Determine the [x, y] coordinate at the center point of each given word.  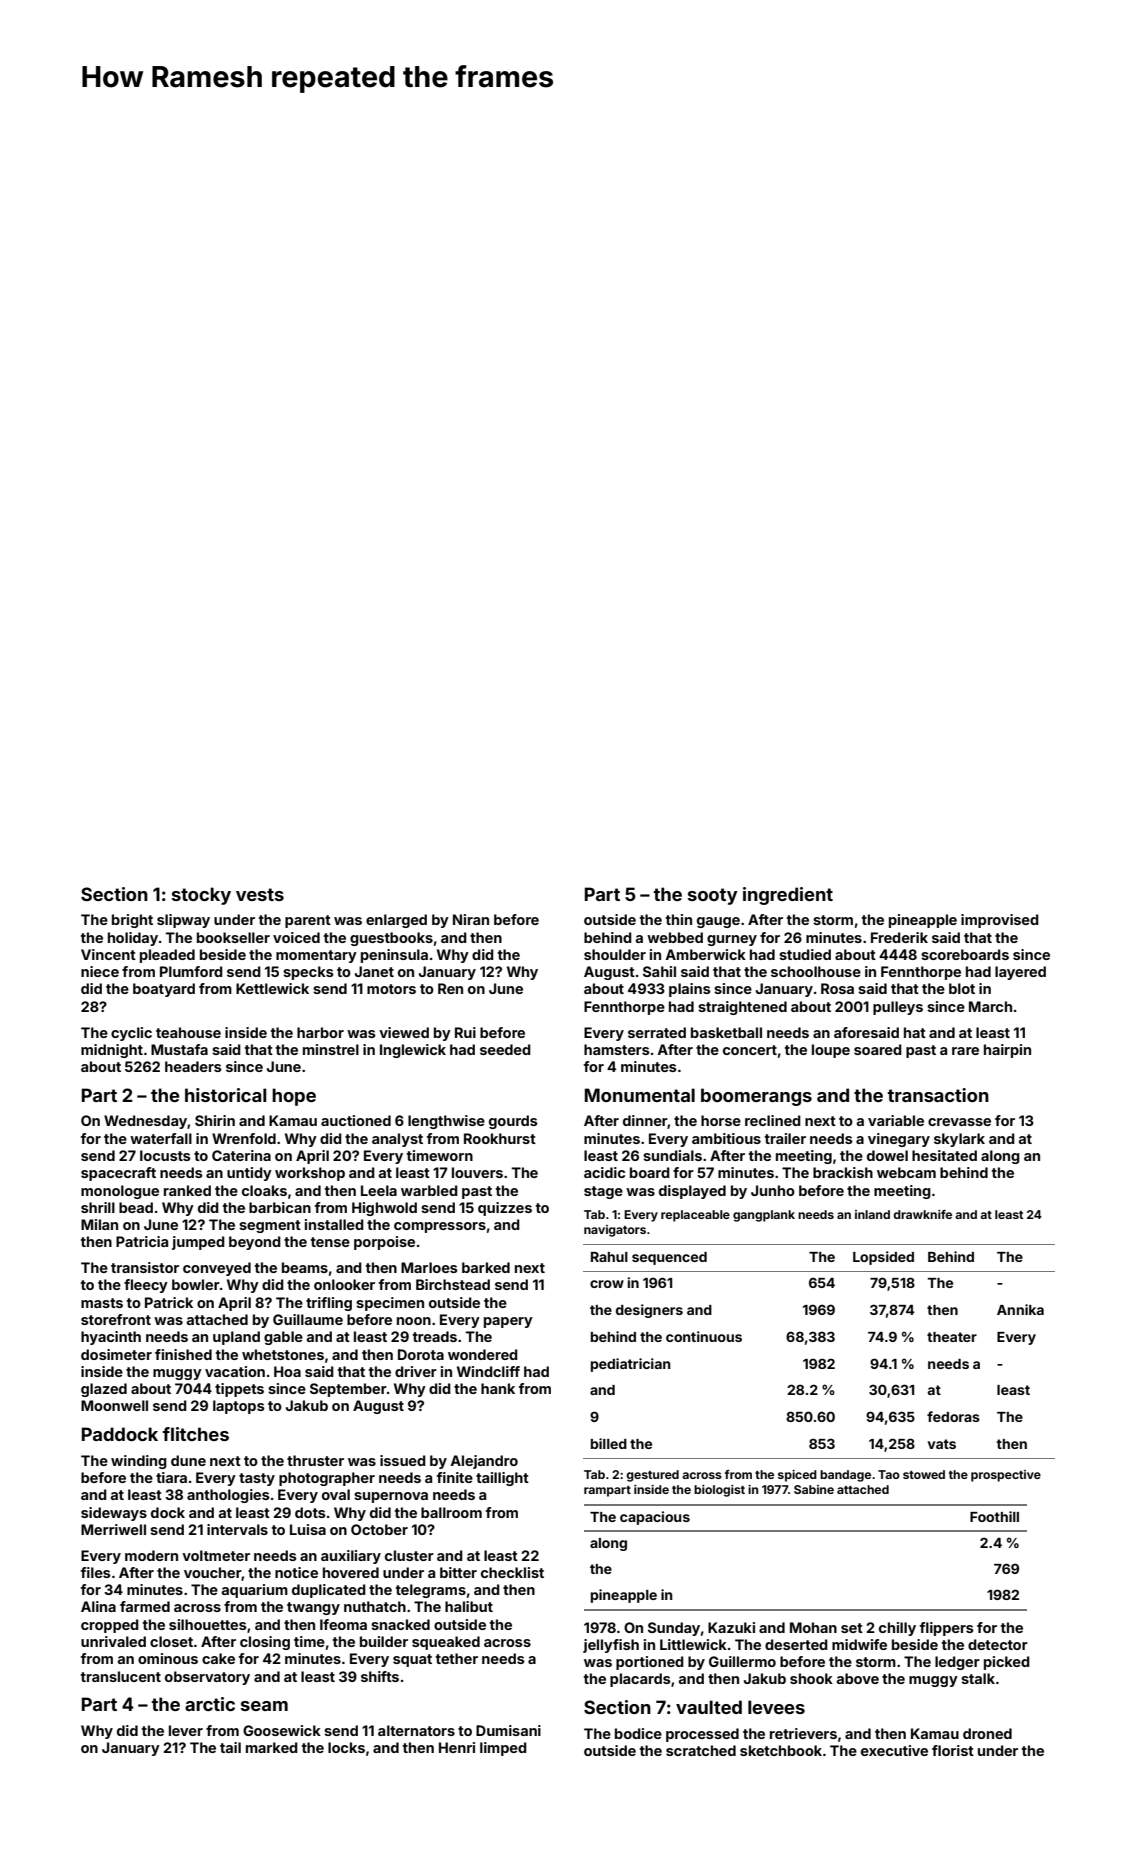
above [858, 1678]
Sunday [674, 1629]
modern [151, 1555]
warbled [429, 1190]
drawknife [922, 1214]
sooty [713, 896]
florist [953, 1750]
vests [260, 894]
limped [503, 1749]
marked [272, 1747]
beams [305, 1267]
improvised [1000, 921]
